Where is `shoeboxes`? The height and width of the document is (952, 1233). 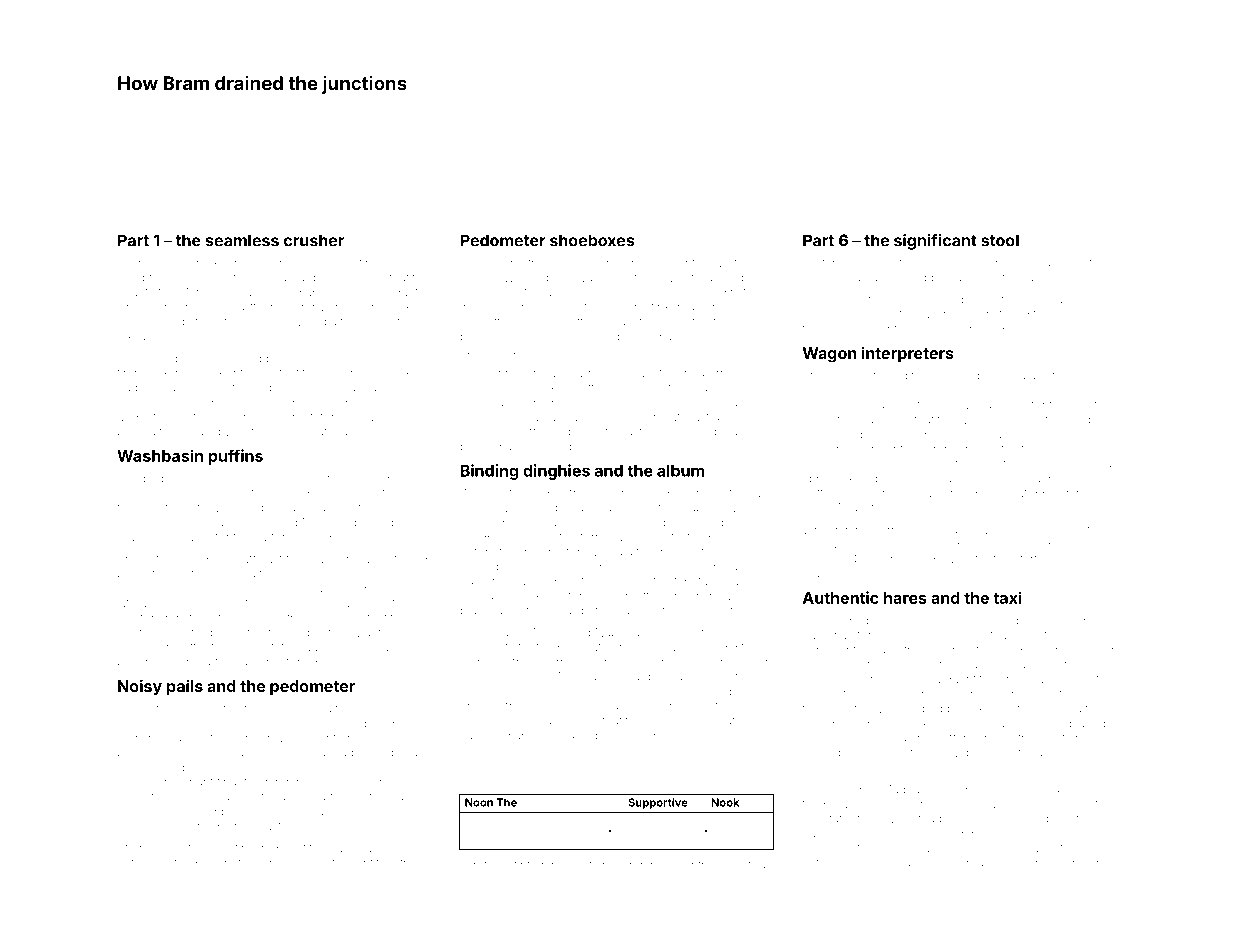 shoeboxes is located at coordinates (592, 240).
